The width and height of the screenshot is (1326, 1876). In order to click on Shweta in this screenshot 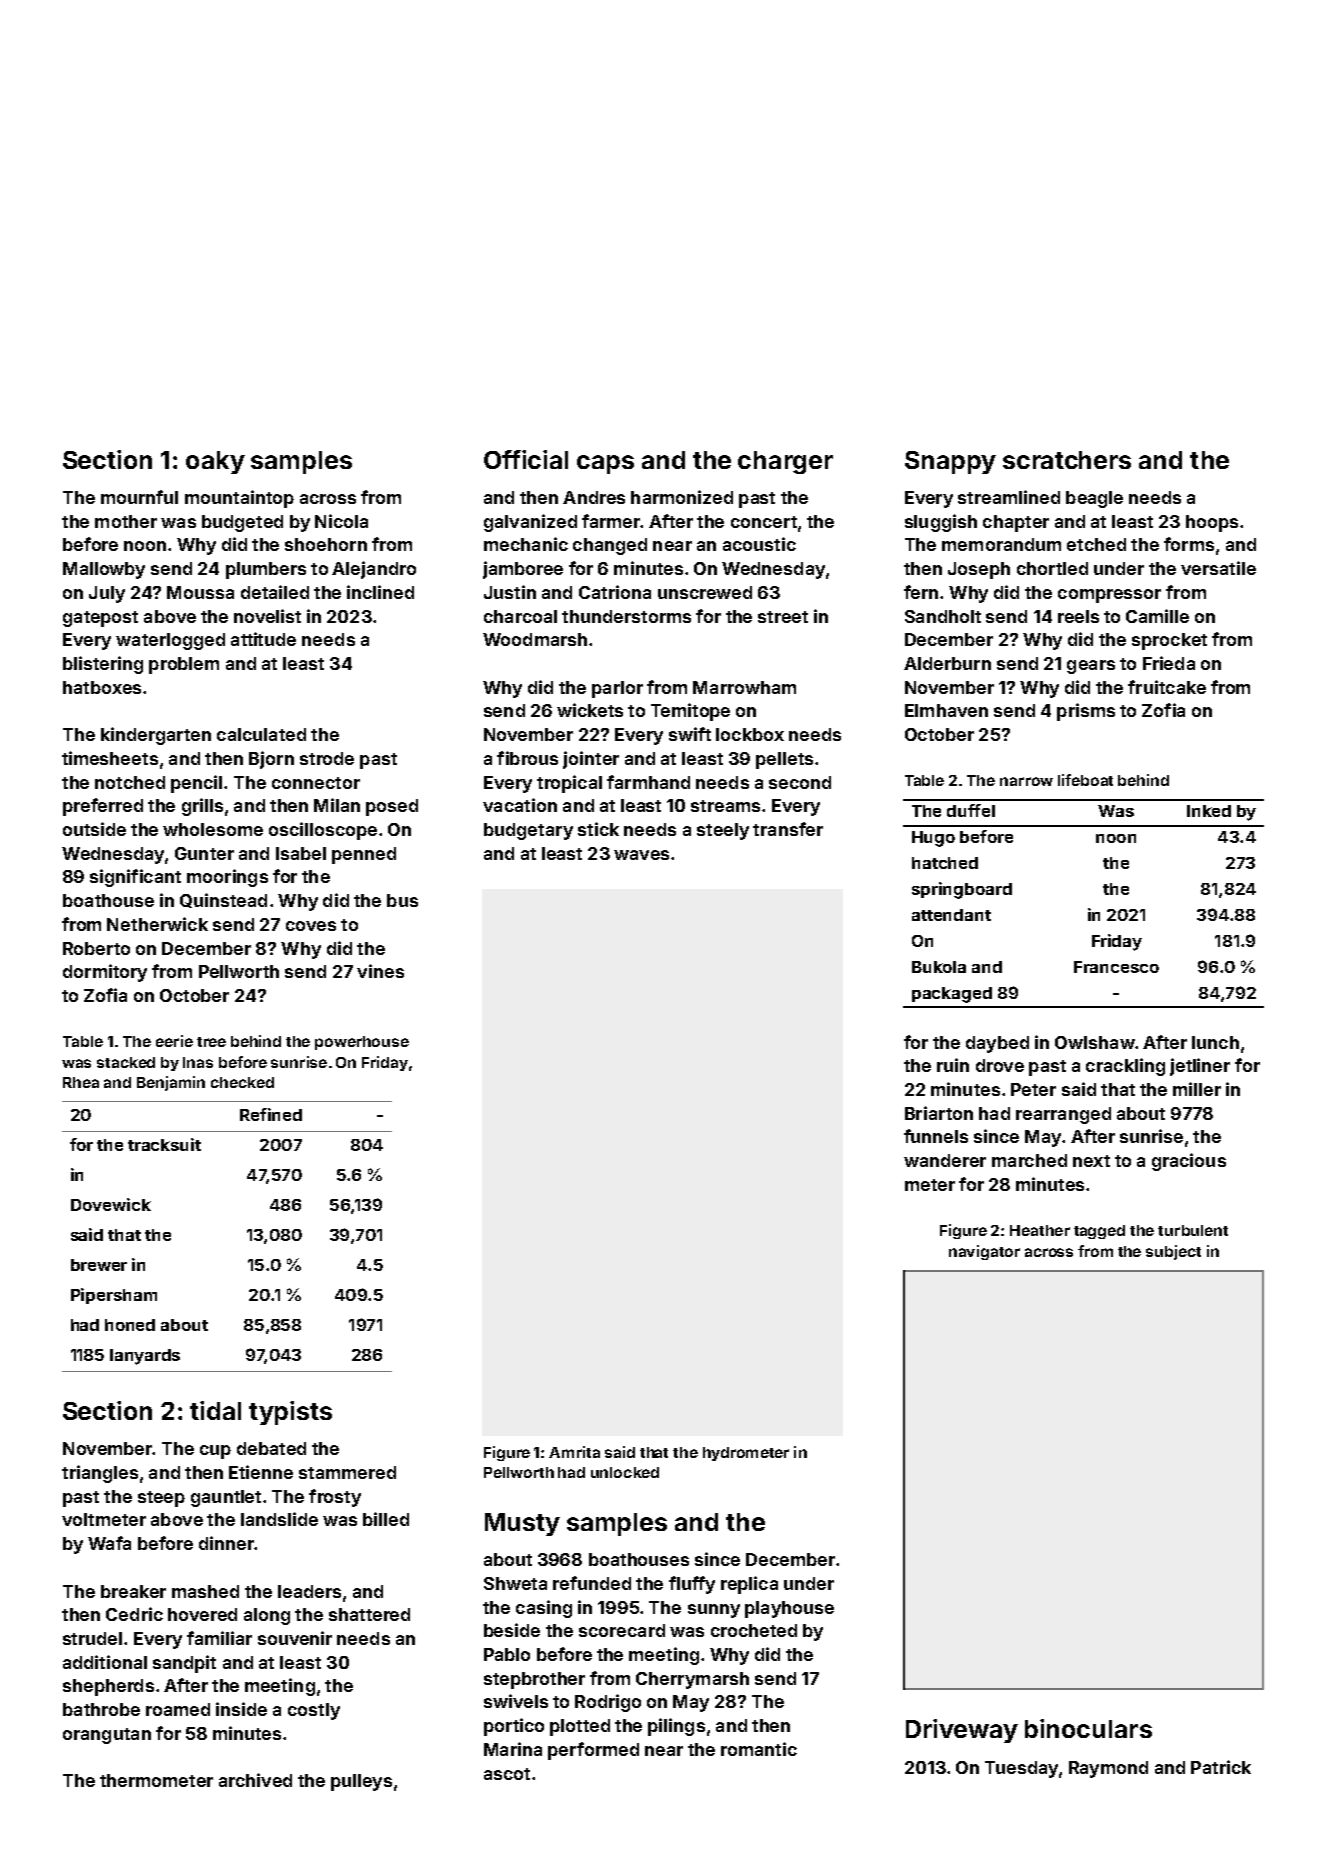, I will do `click(515, 1583)`.
